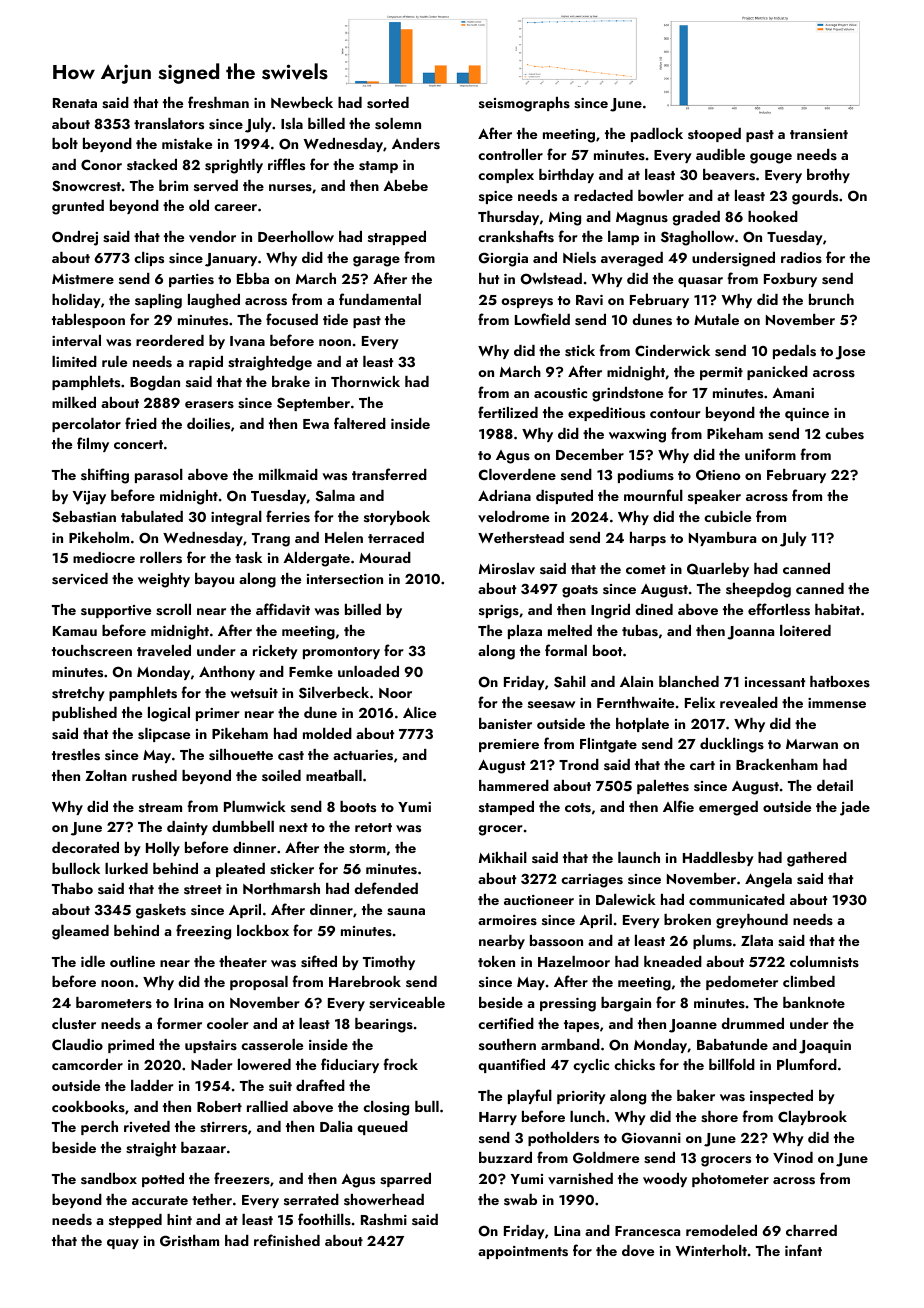 The image size is (924, 1308). Describe the element at coordinates (384, 1220) in the screenshot. I see `Rashmi` at that location.
